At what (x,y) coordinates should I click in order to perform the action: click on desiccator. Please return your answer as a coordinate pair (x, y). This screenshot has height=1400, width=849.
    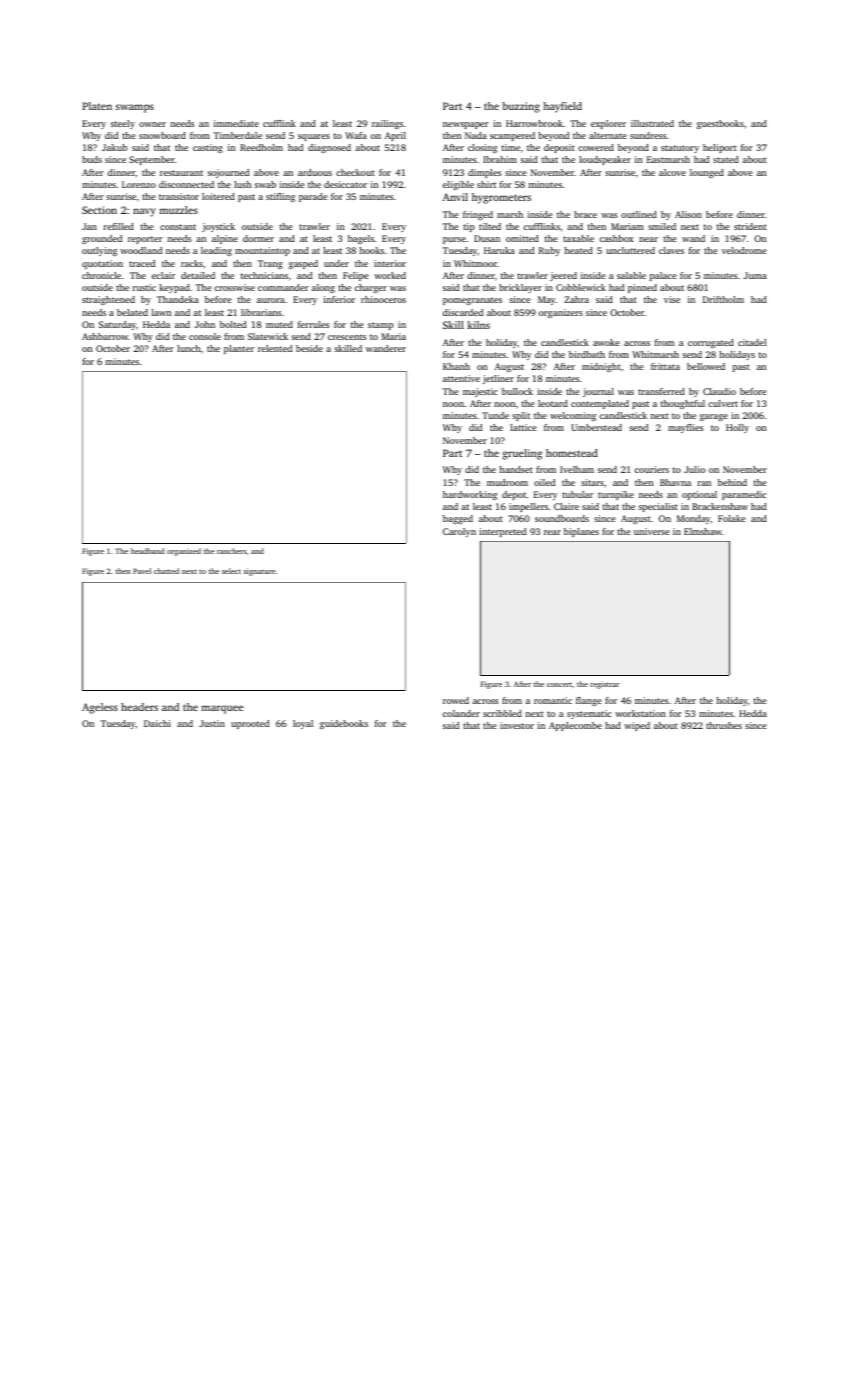
    Looking at the image, I should click on (345, 184).
